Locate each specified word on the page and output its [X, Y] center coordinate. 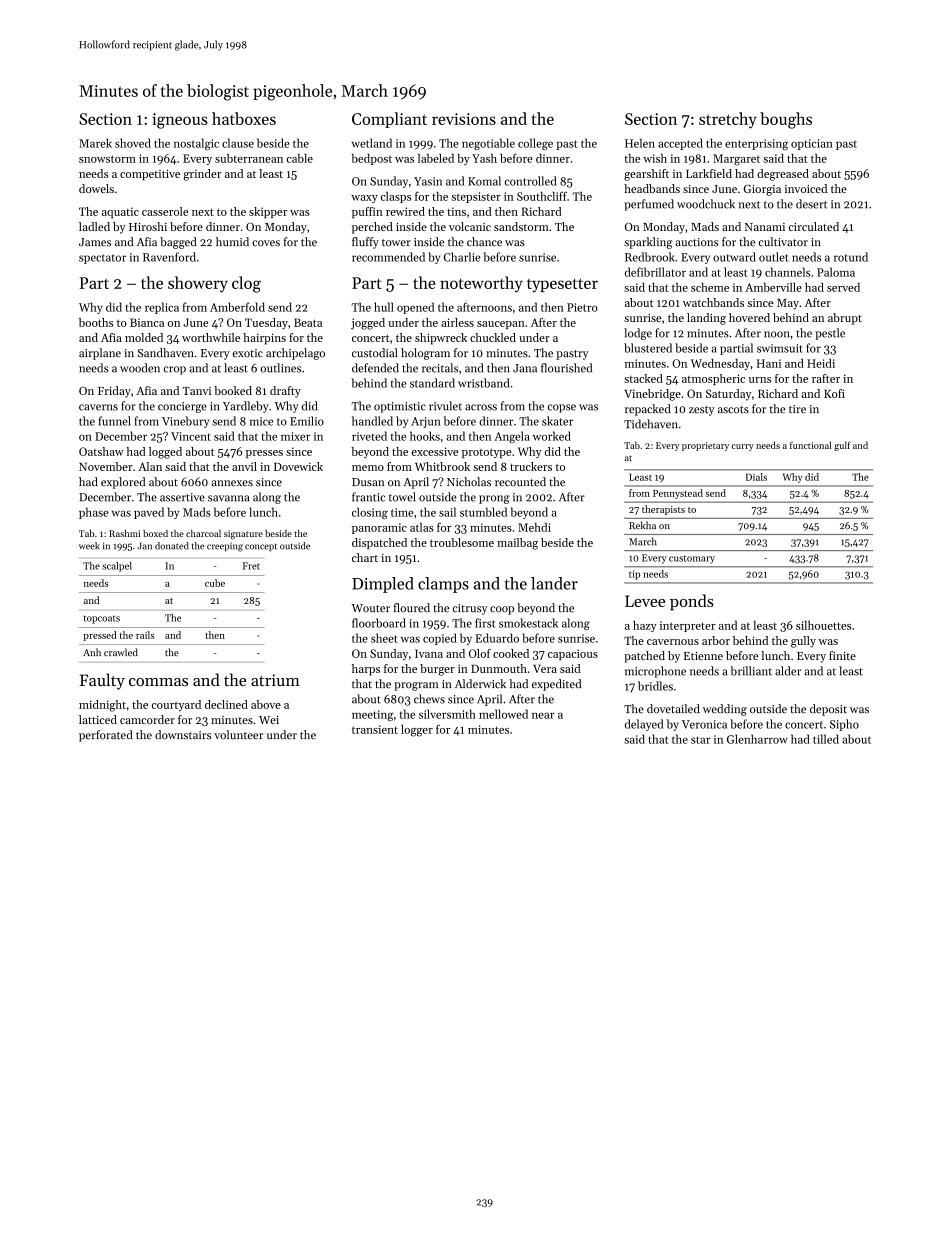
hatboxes [244, 118]
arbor [716, 640]
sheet [384, 638]
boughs [786, 120]
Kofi [834, 393]
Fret [251, 566]
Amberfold [237, 307]
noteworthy [481, 284]
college [535, 144]
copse [562, 408]
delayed [644, 725]
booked [233, 390]
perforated [106, 736]
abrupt [845, 319]
